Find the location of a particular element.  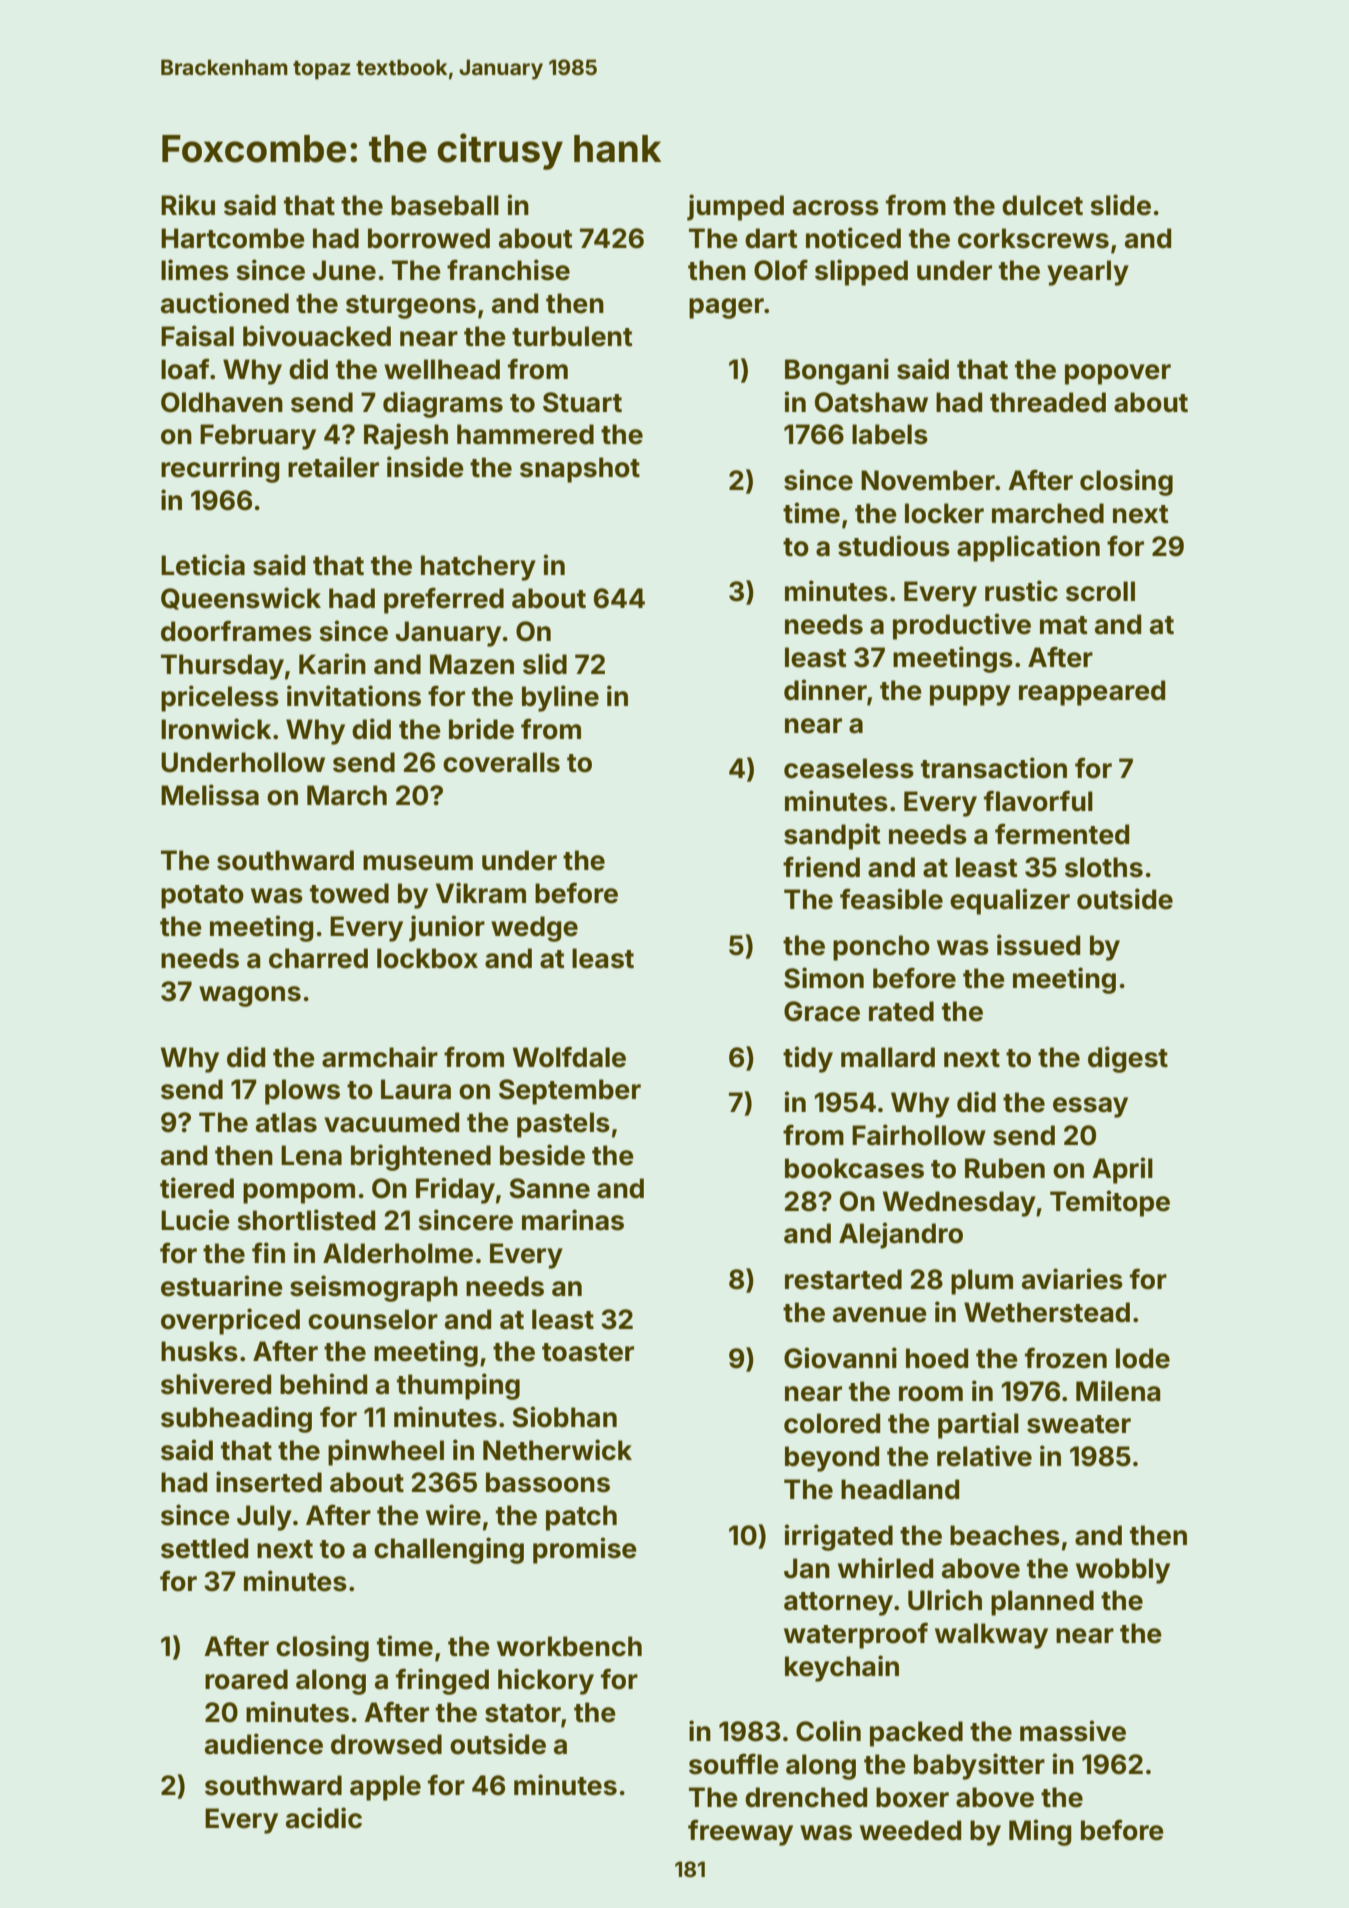

Bongani is located at coordinates (837, 371).
